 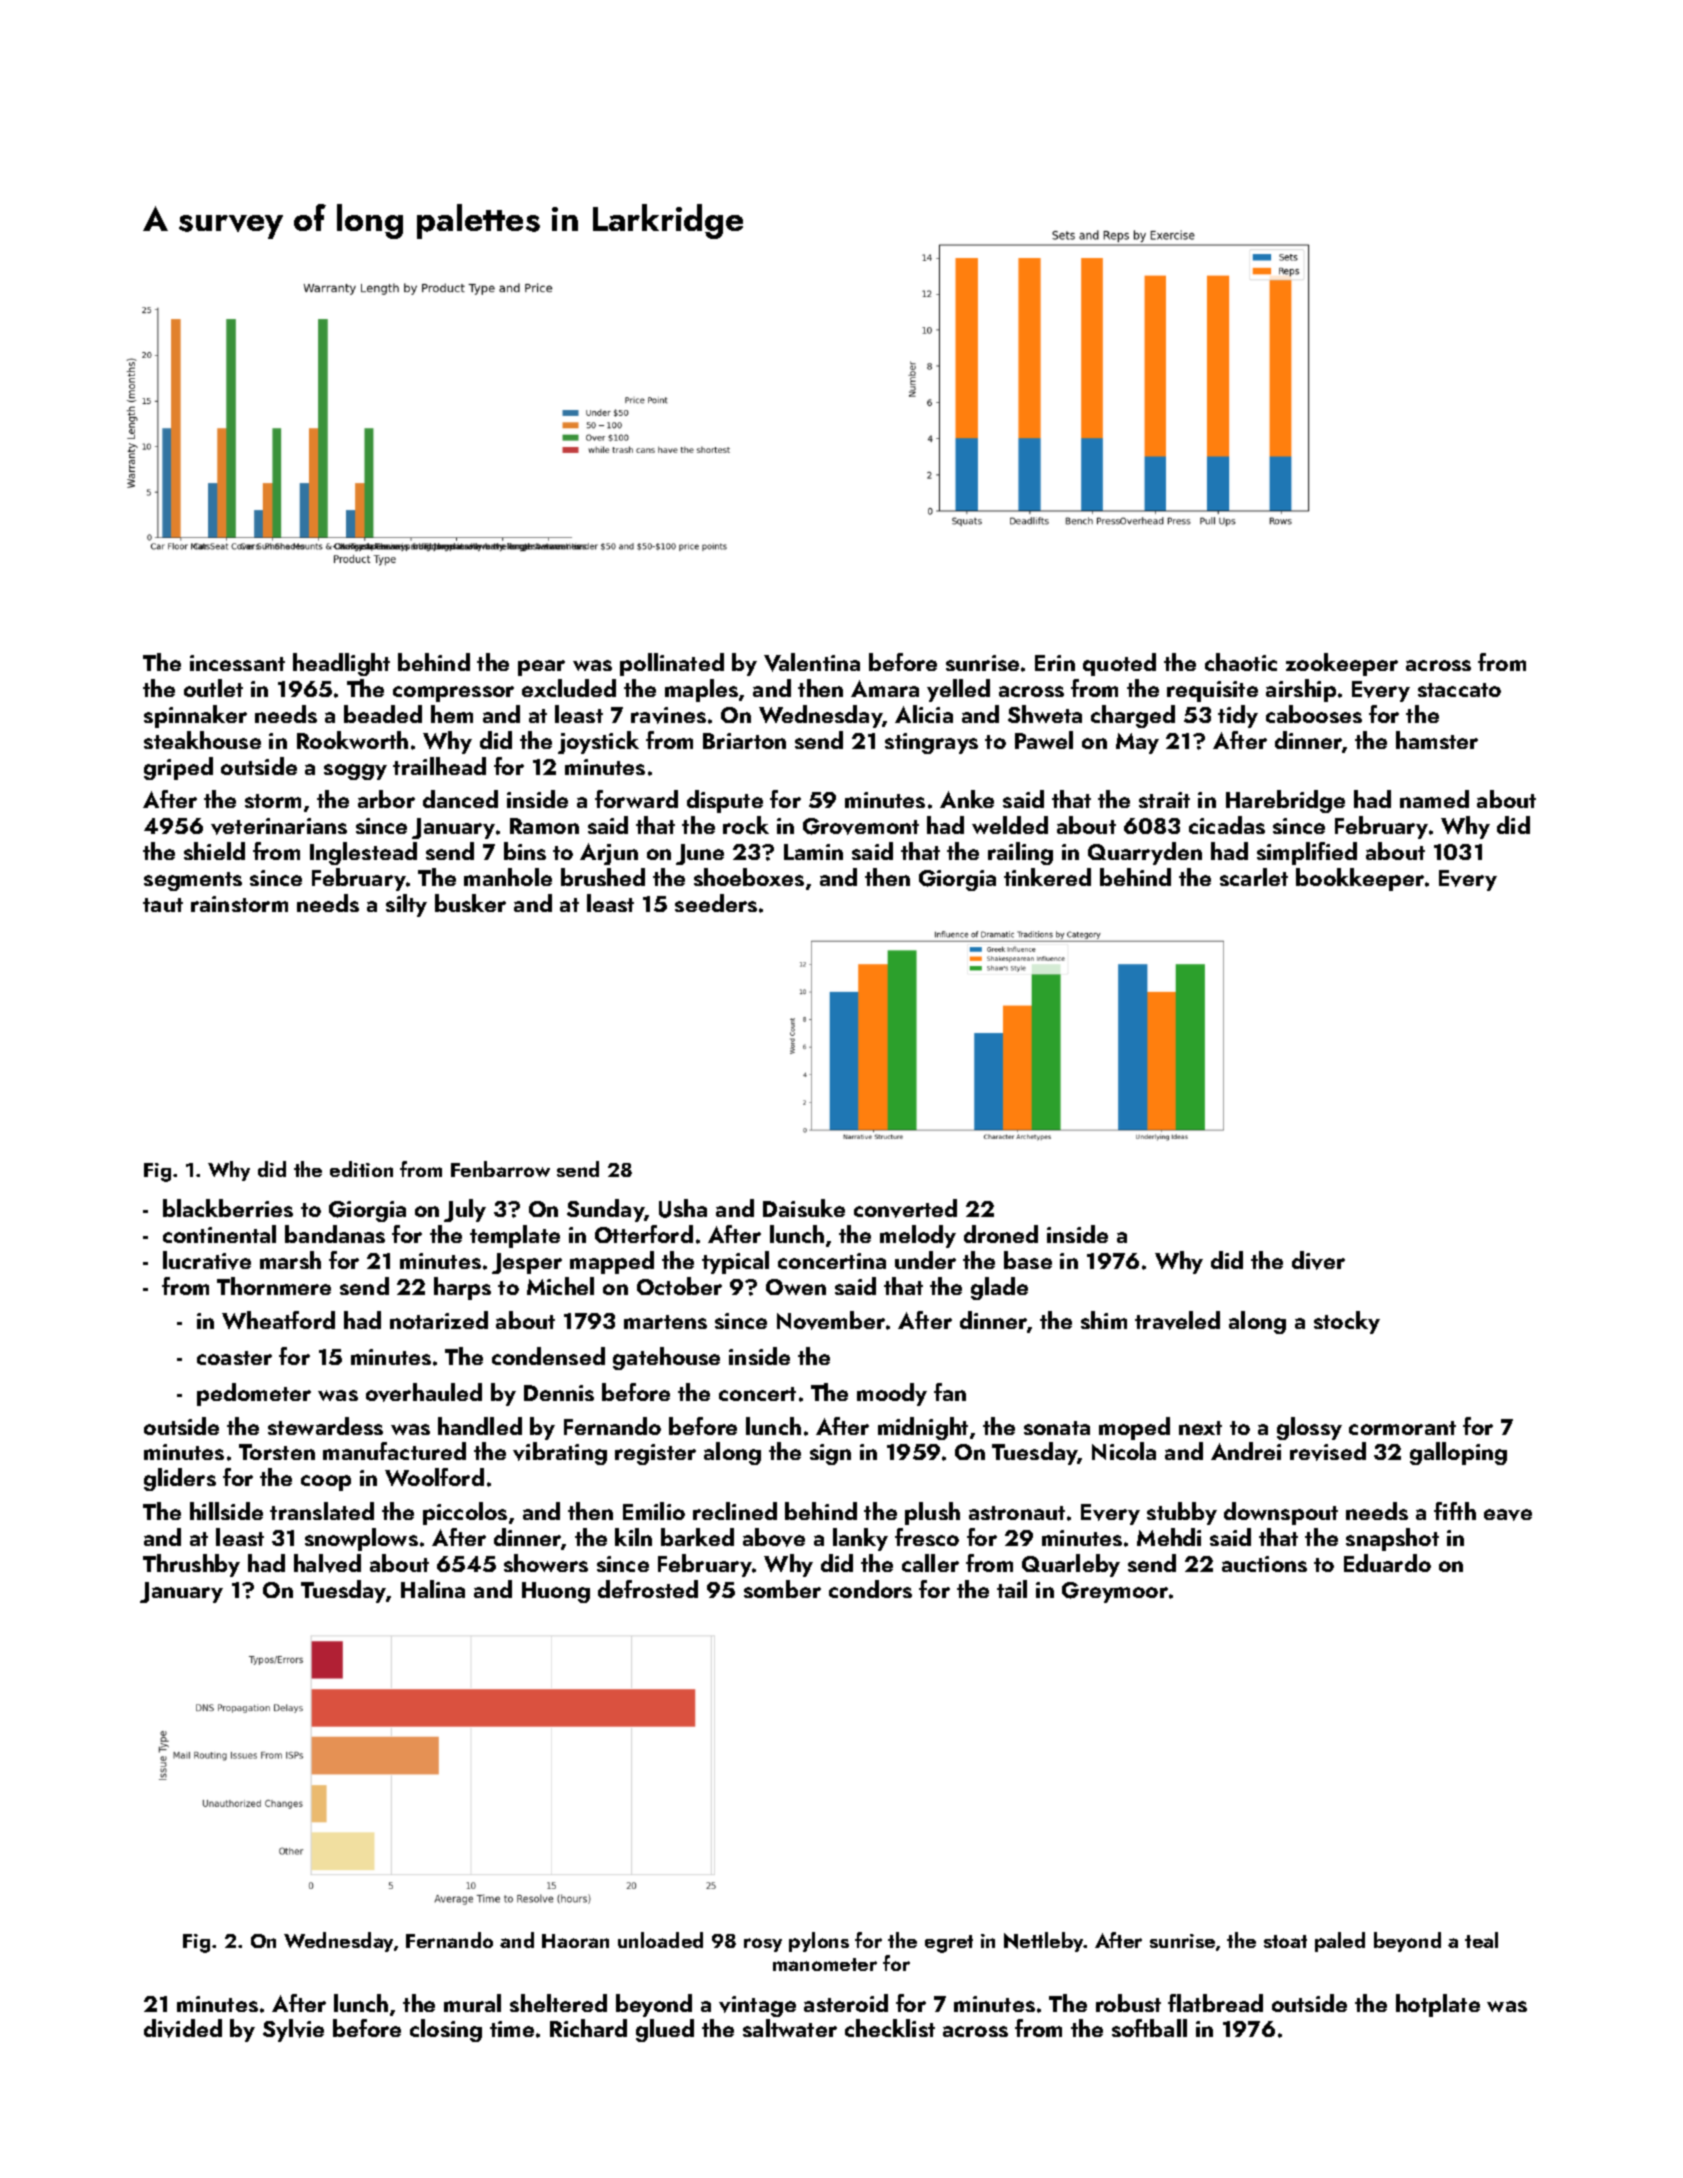 What do you see at coordinates (812, 662) in the screenshot?
I see `Valentina` at bounding box center [812, 662].
